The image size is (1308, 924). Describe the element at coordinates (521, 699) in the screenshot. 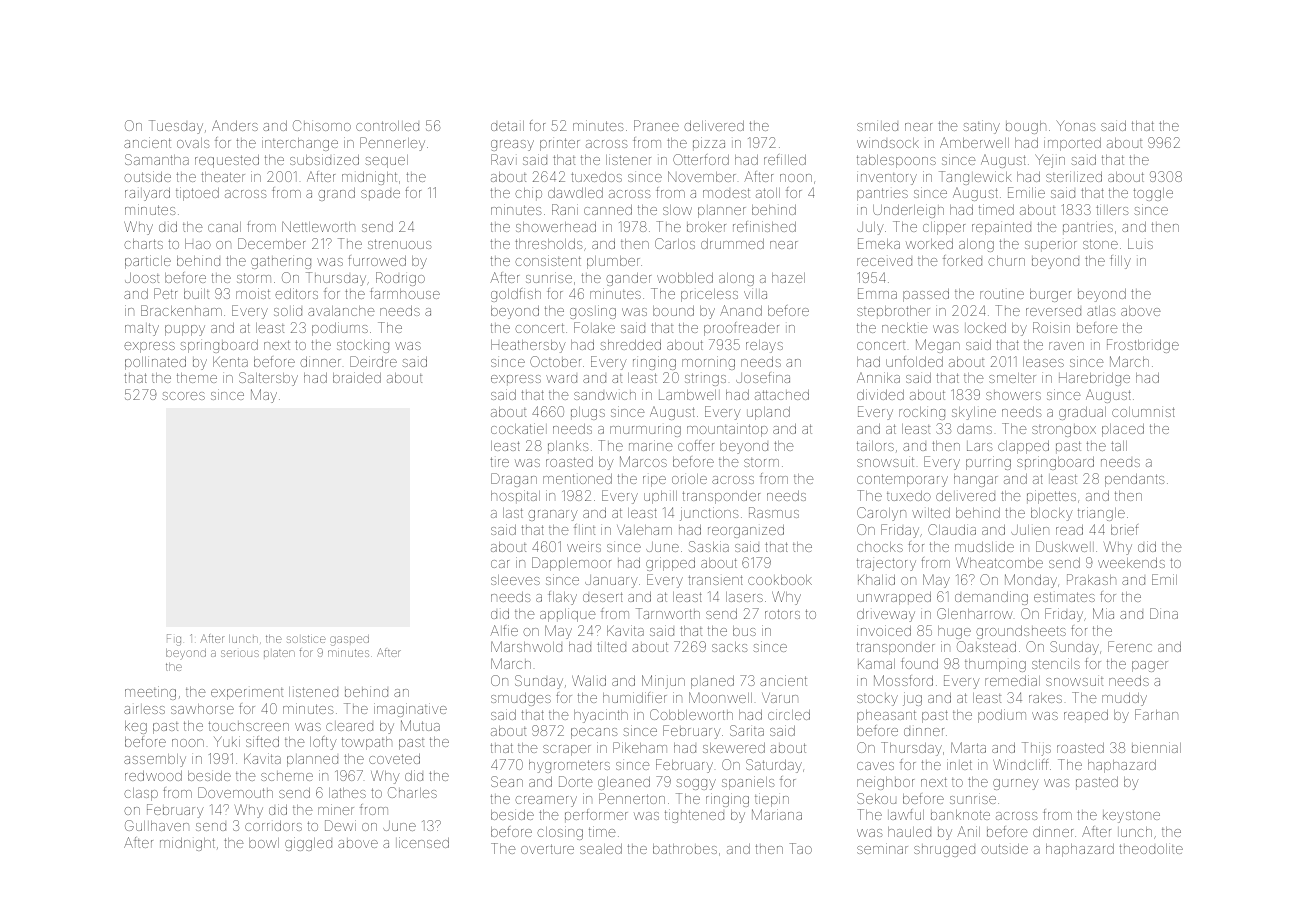

I see `smudges` at that location.
